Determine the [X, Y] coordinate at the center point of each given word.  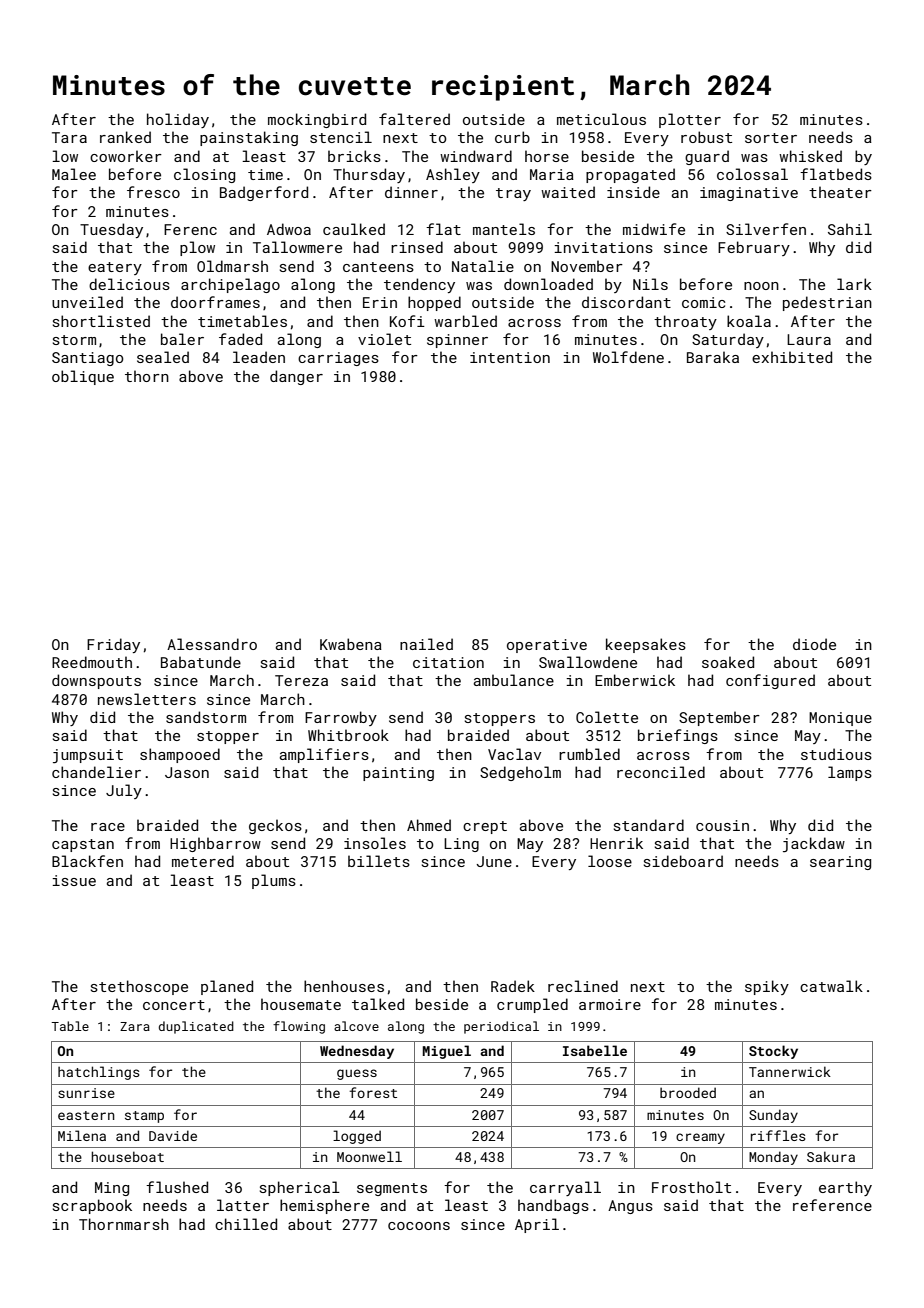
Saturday [728, 340]
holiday [178, 120]
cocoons [419, 1226]
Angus [630, 1207]
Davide [173, 1135]
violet [384, 339]
